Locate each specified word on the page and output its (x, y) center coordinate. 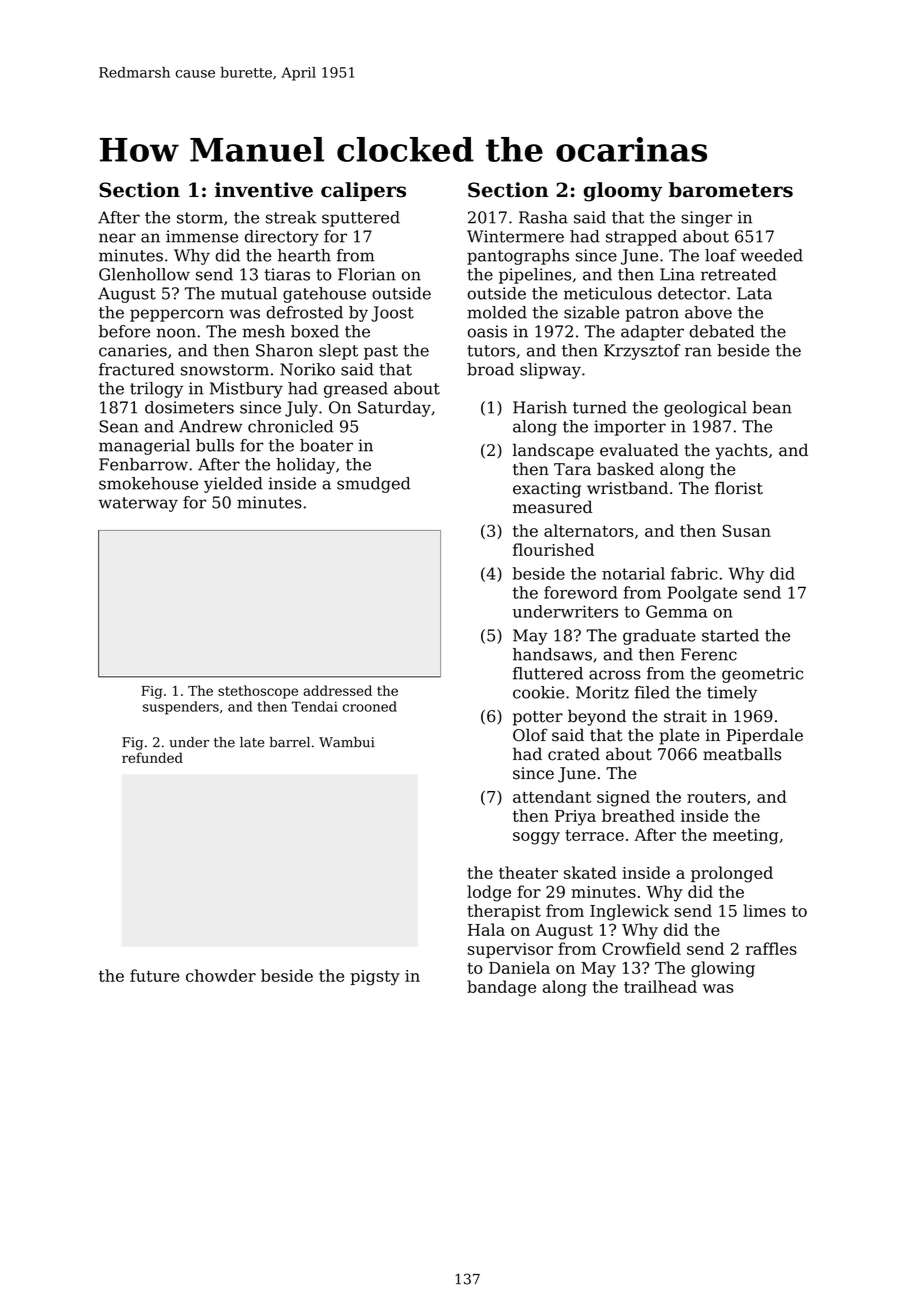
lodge (489, 893)
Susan (747, 530)
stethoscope (258, 692)
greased (356, 390)
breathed (638, 815)
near (117, 238)
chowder (221, 975)
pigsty (375, 978)
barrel (290, 742)
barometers (731, 190)
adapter (652, 333)
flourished (553, 549)
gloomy (622, 192)
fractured (137, 369)
